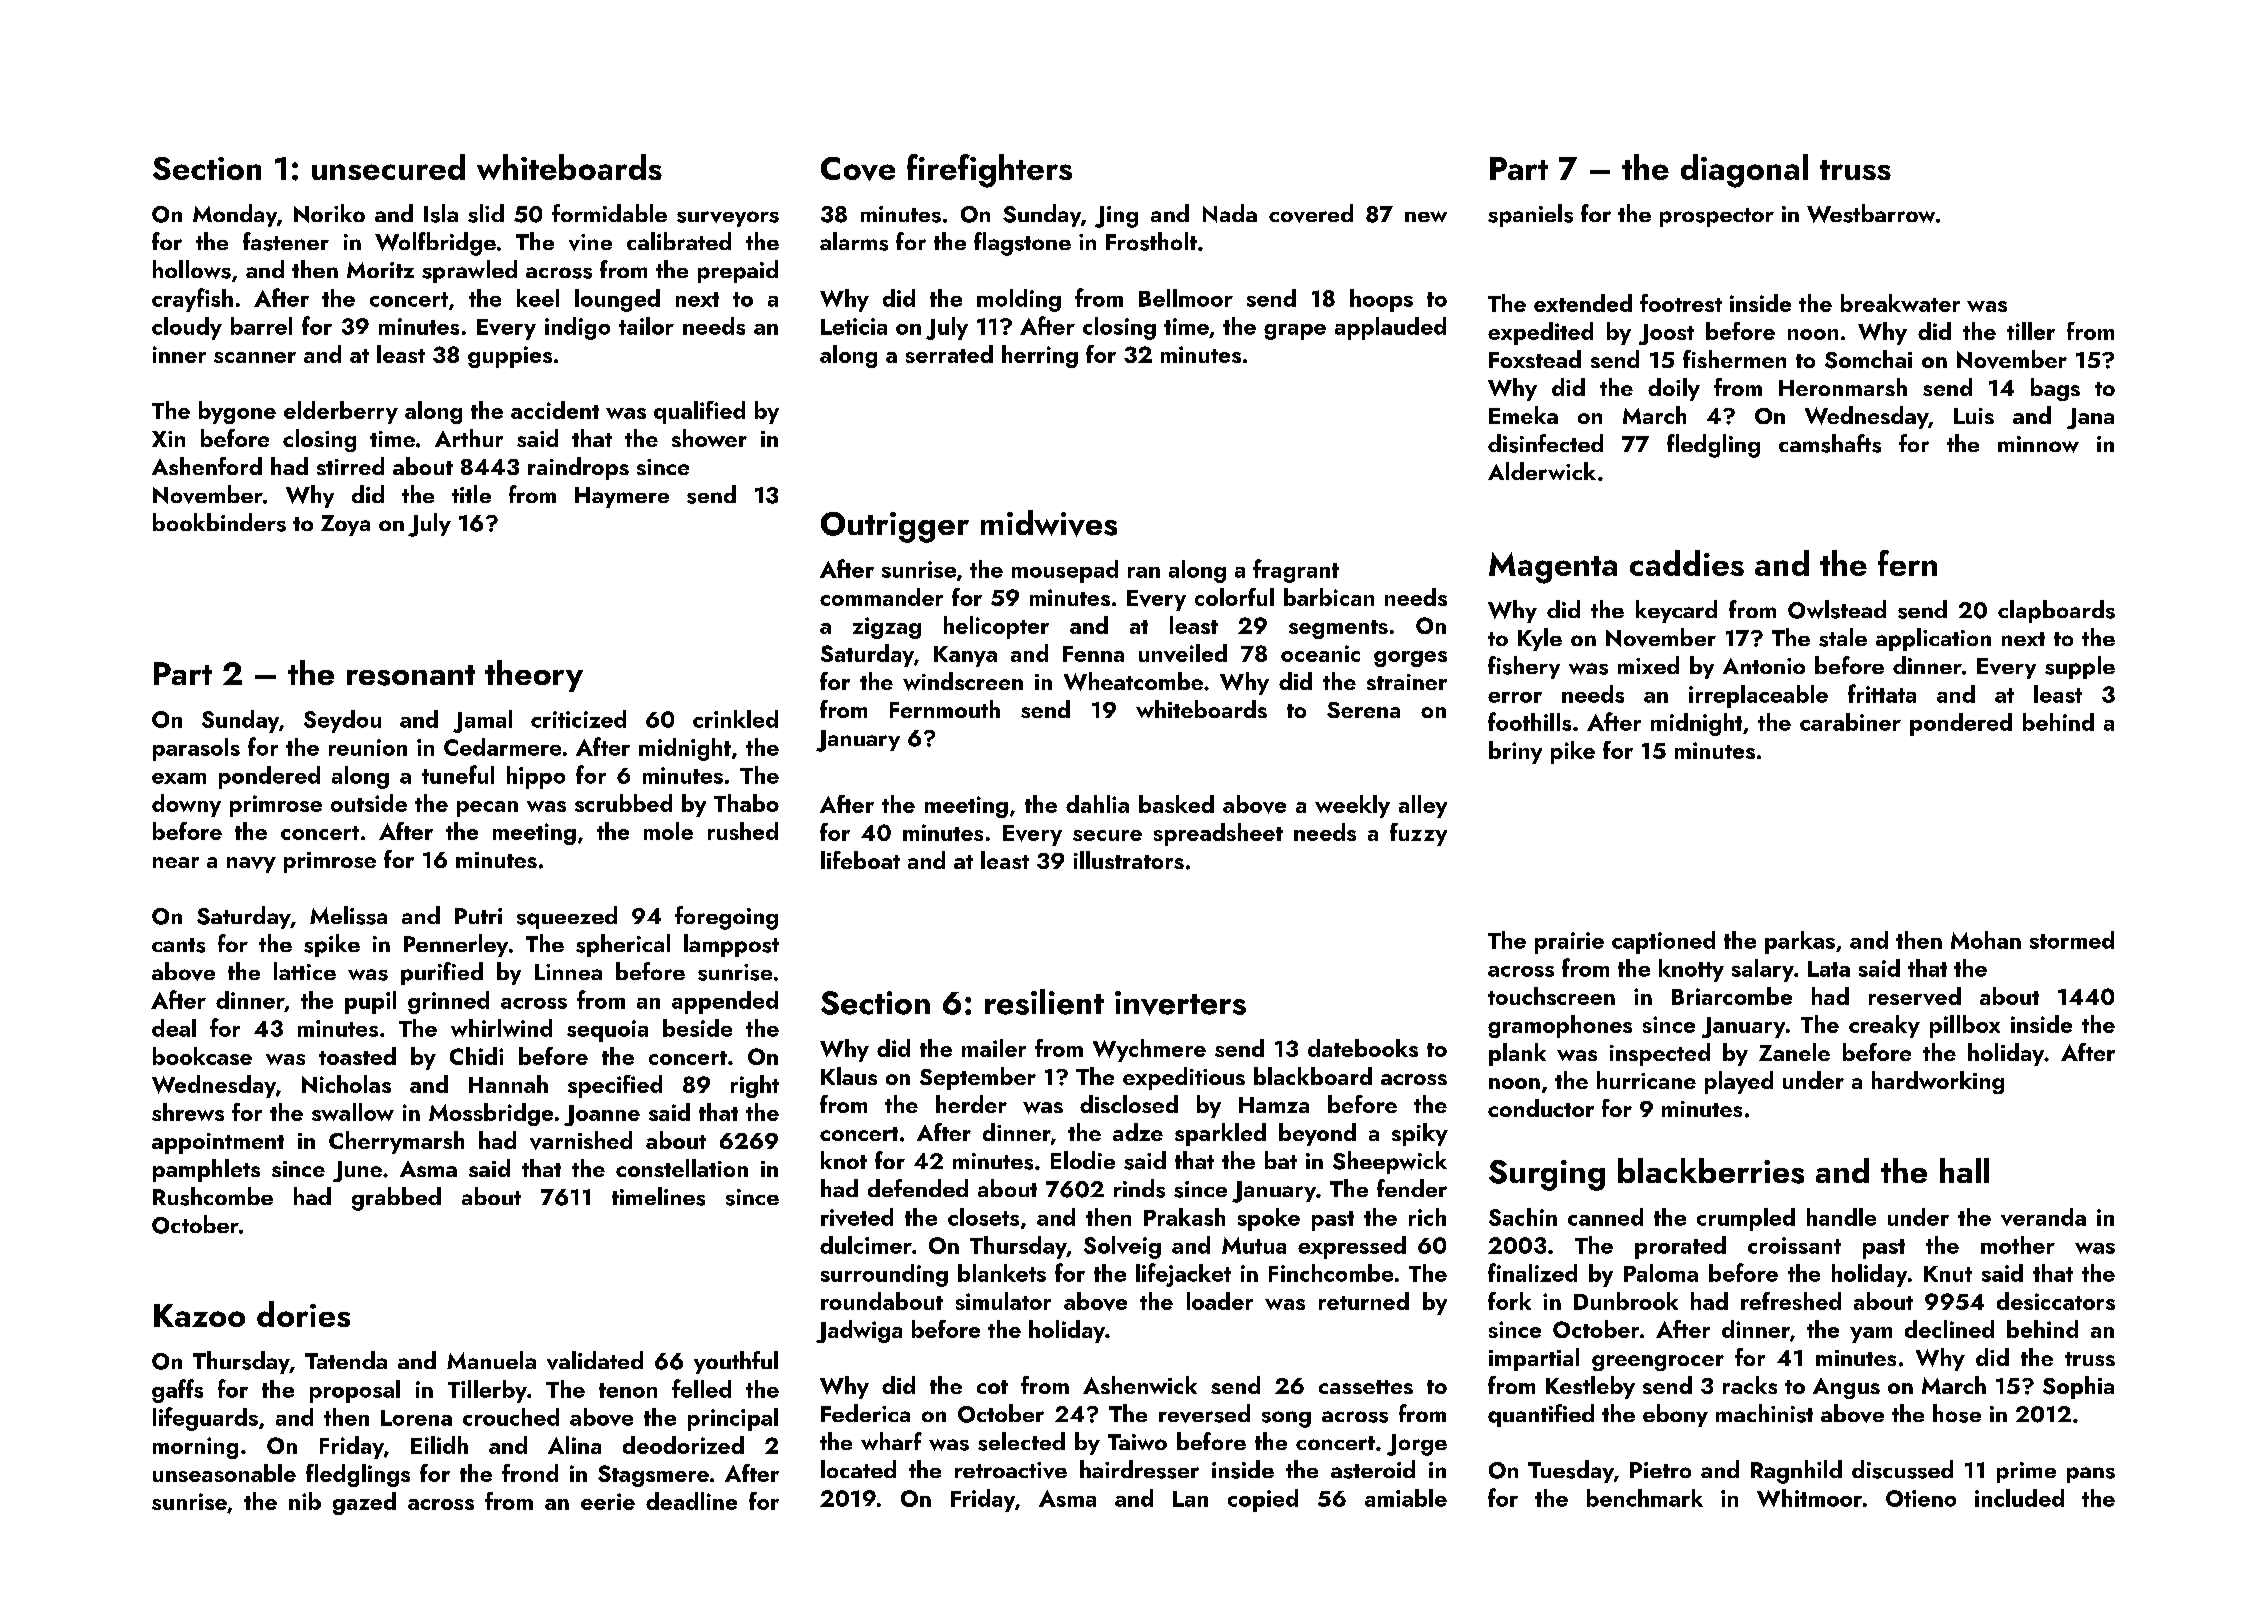  What do you see at coordinates (1049, 523) in the screenshot?
I see `midwives` at bounding box center [1049, 523].
